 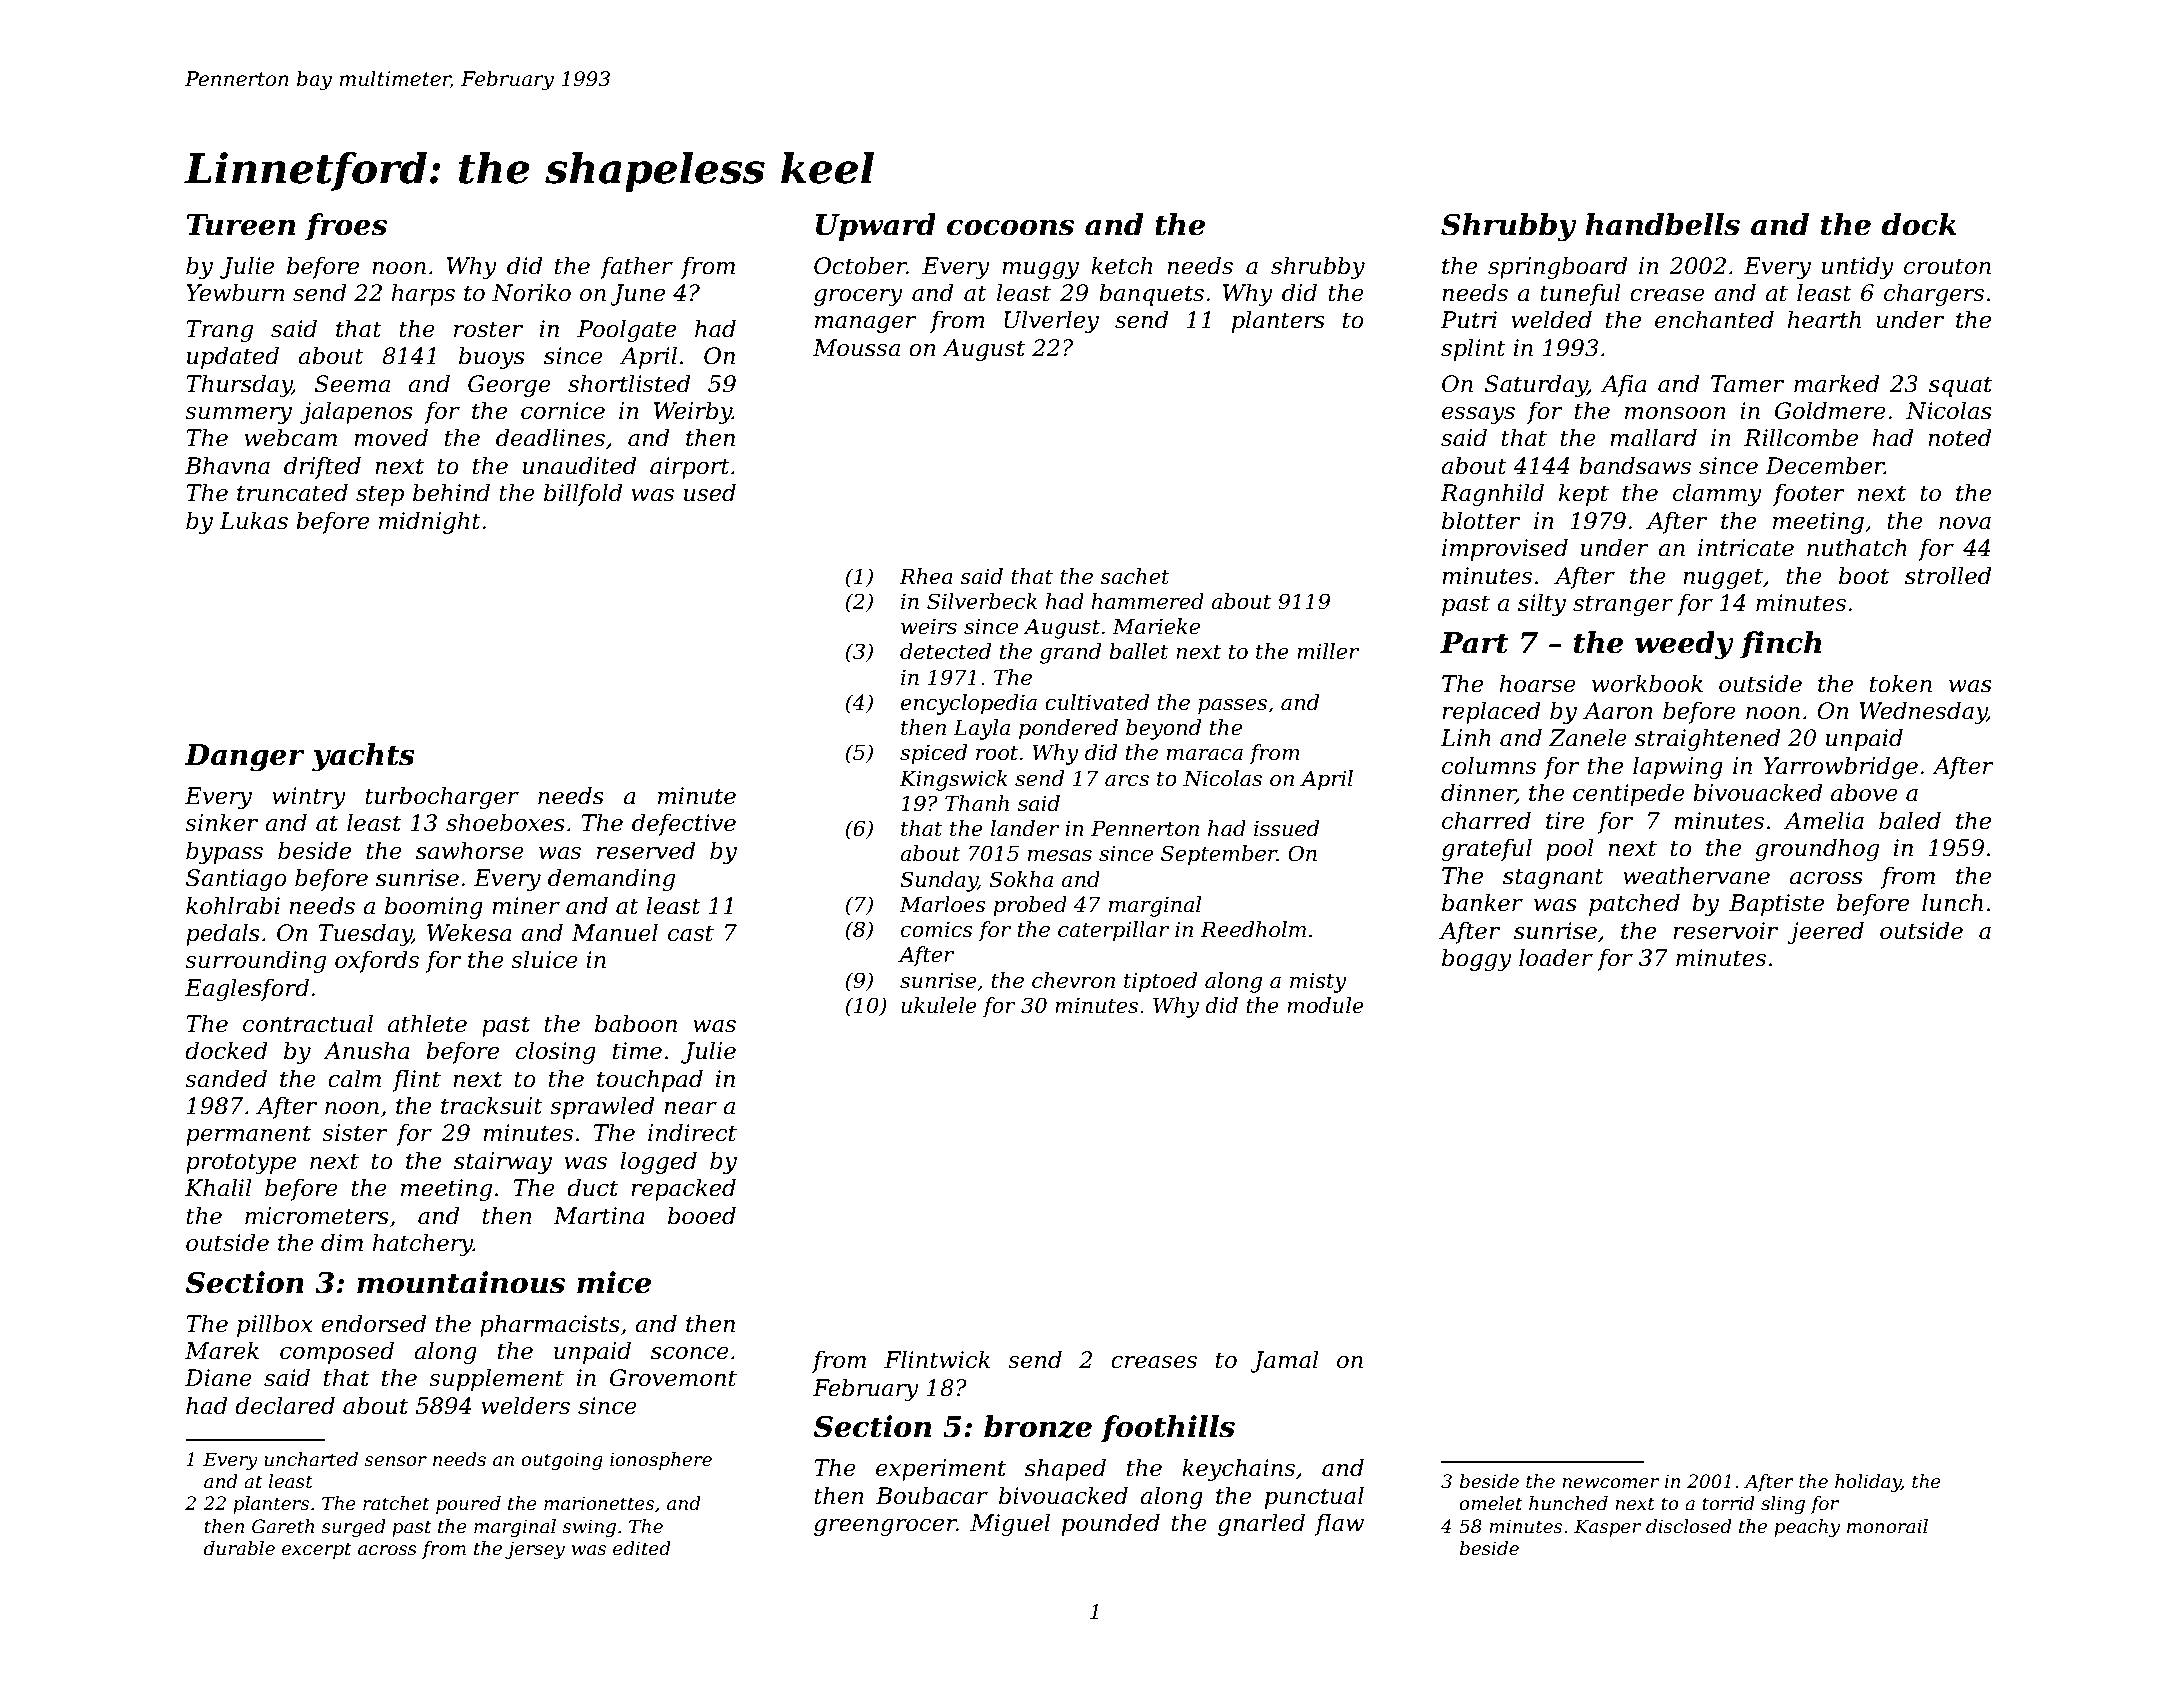 What do you see at coordinates (1662, 224) in the page?
I see `handbells` at bounding box center [1662, 224].
